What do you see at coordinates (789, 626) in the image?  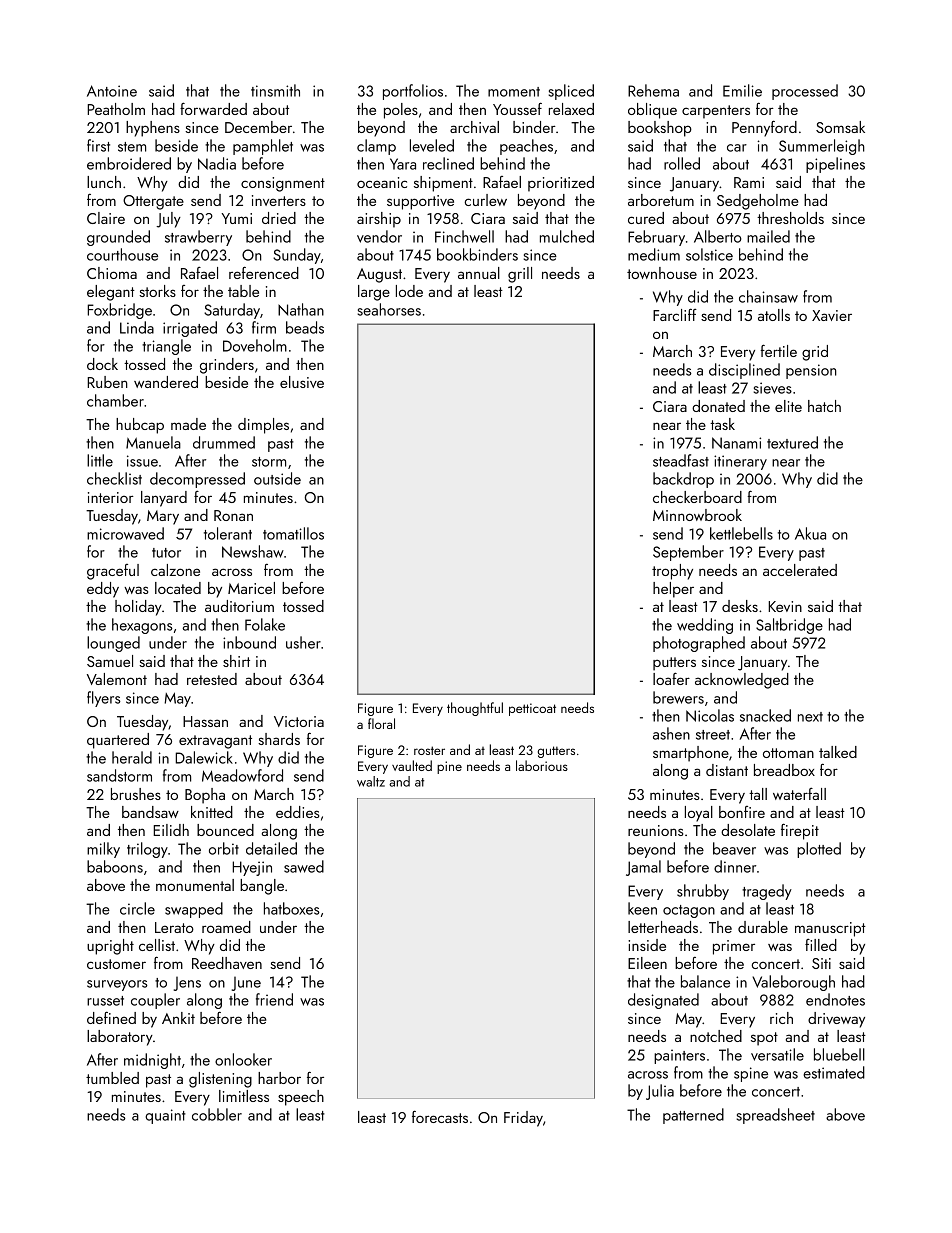 I see `Saltbridge` at bounding box center [789, 626].
